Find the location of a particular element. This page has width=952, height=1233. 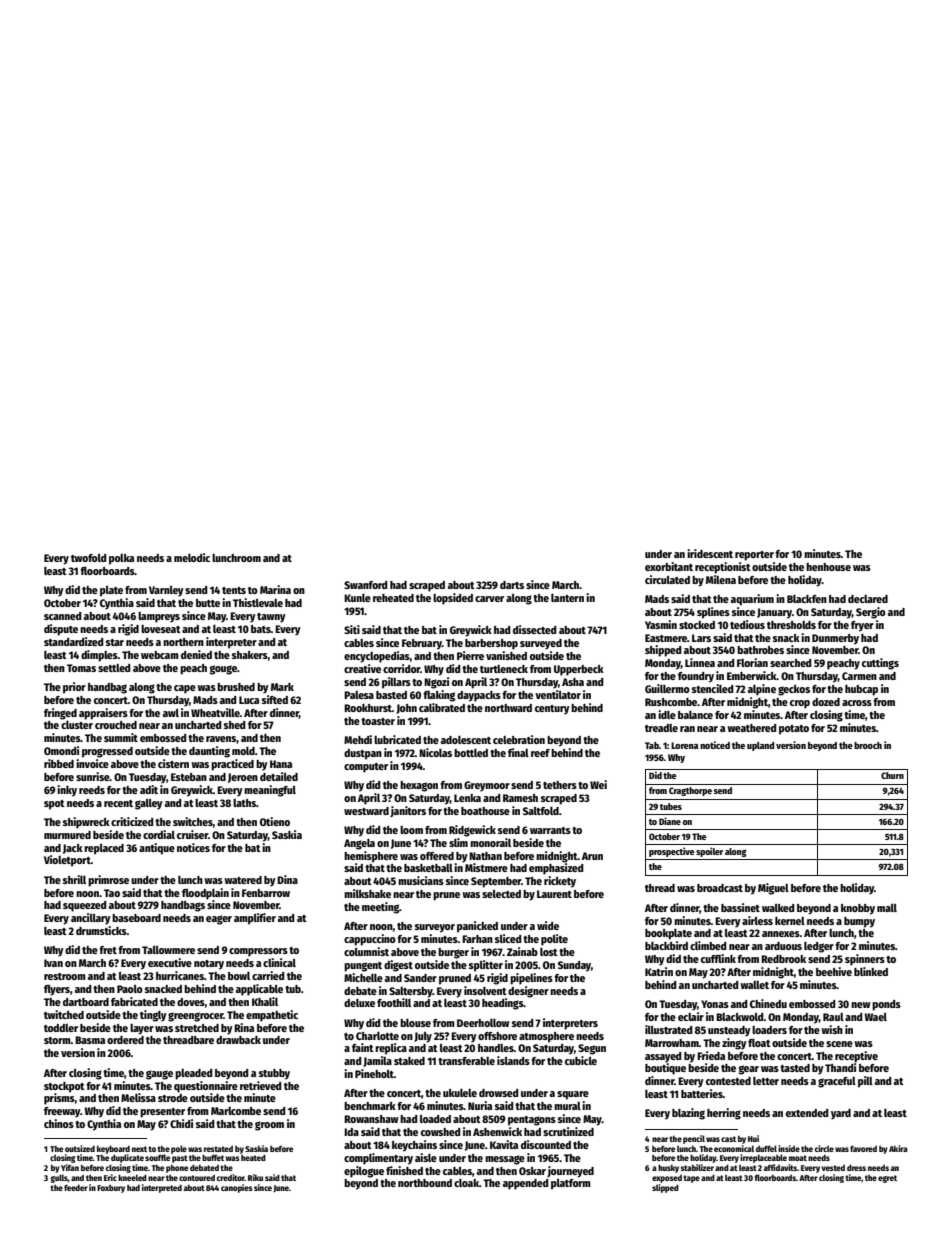

polka is located at coordinates (121, 559).
